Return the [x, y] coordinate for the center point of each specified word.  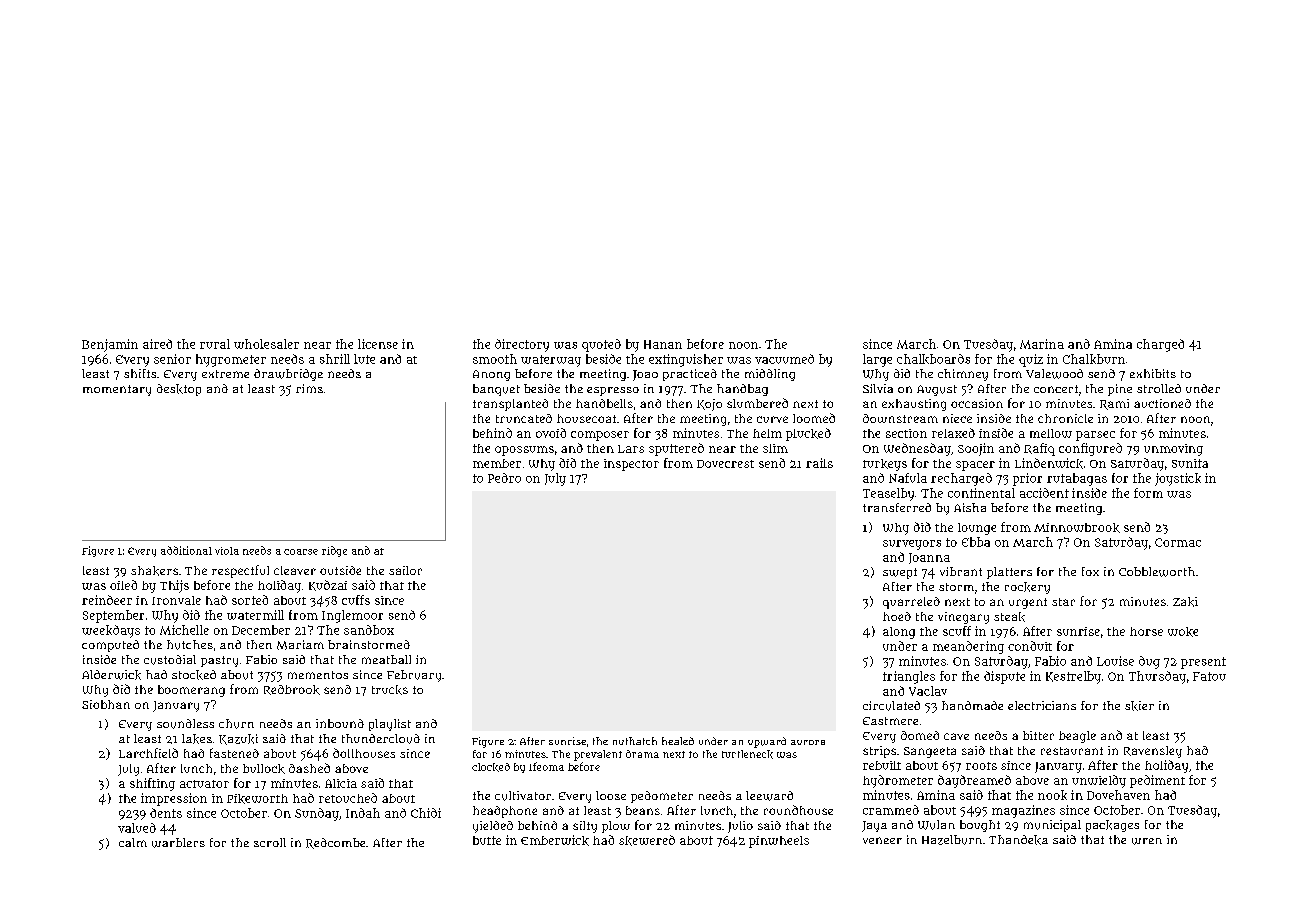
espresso [613, 391]
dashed [309, 768]
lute [364, 359]
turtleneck [747, 754]
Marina [1042, 344]
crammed [891, 810]
